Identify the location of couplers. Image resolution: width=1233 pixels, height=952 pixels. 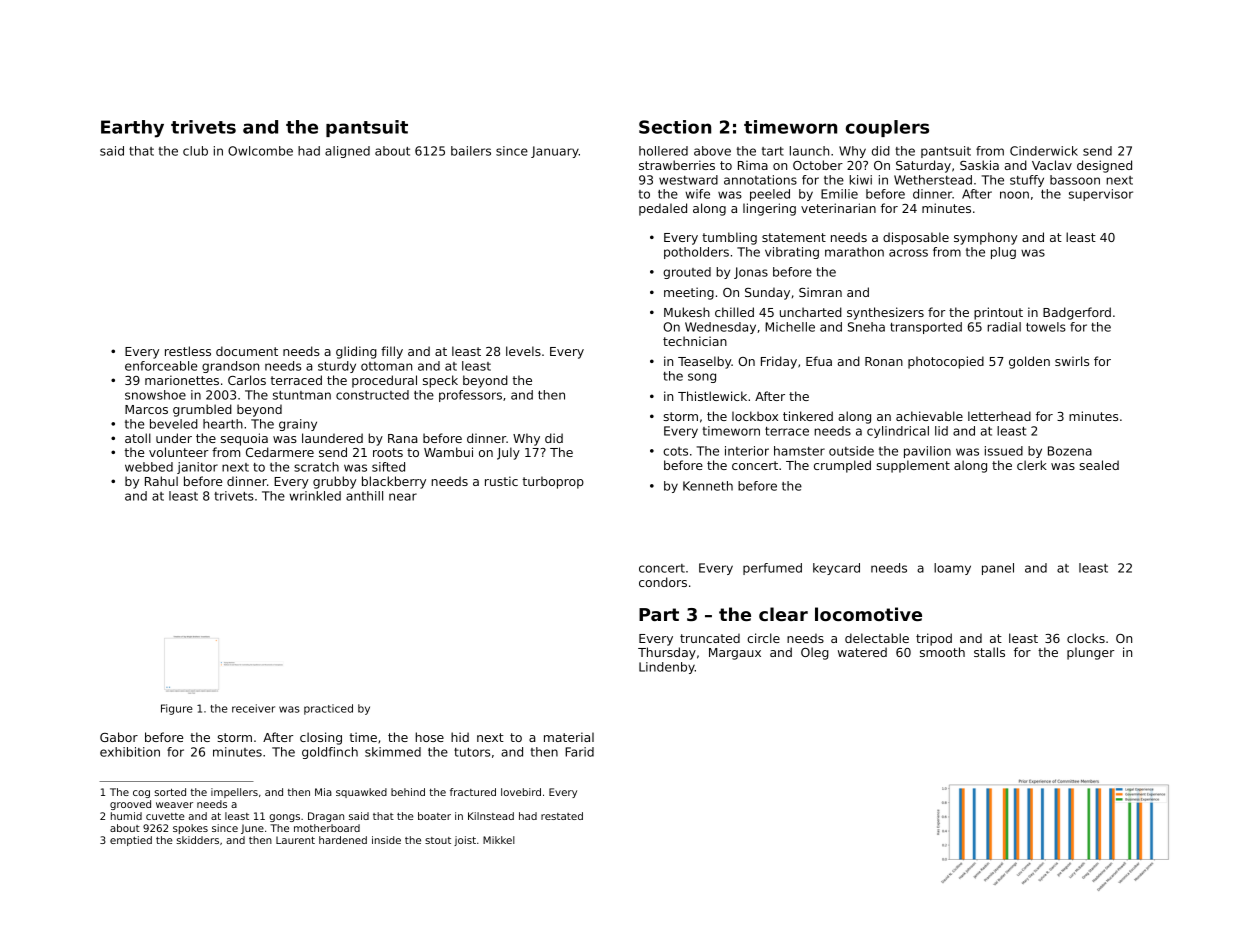
(887, 128).
